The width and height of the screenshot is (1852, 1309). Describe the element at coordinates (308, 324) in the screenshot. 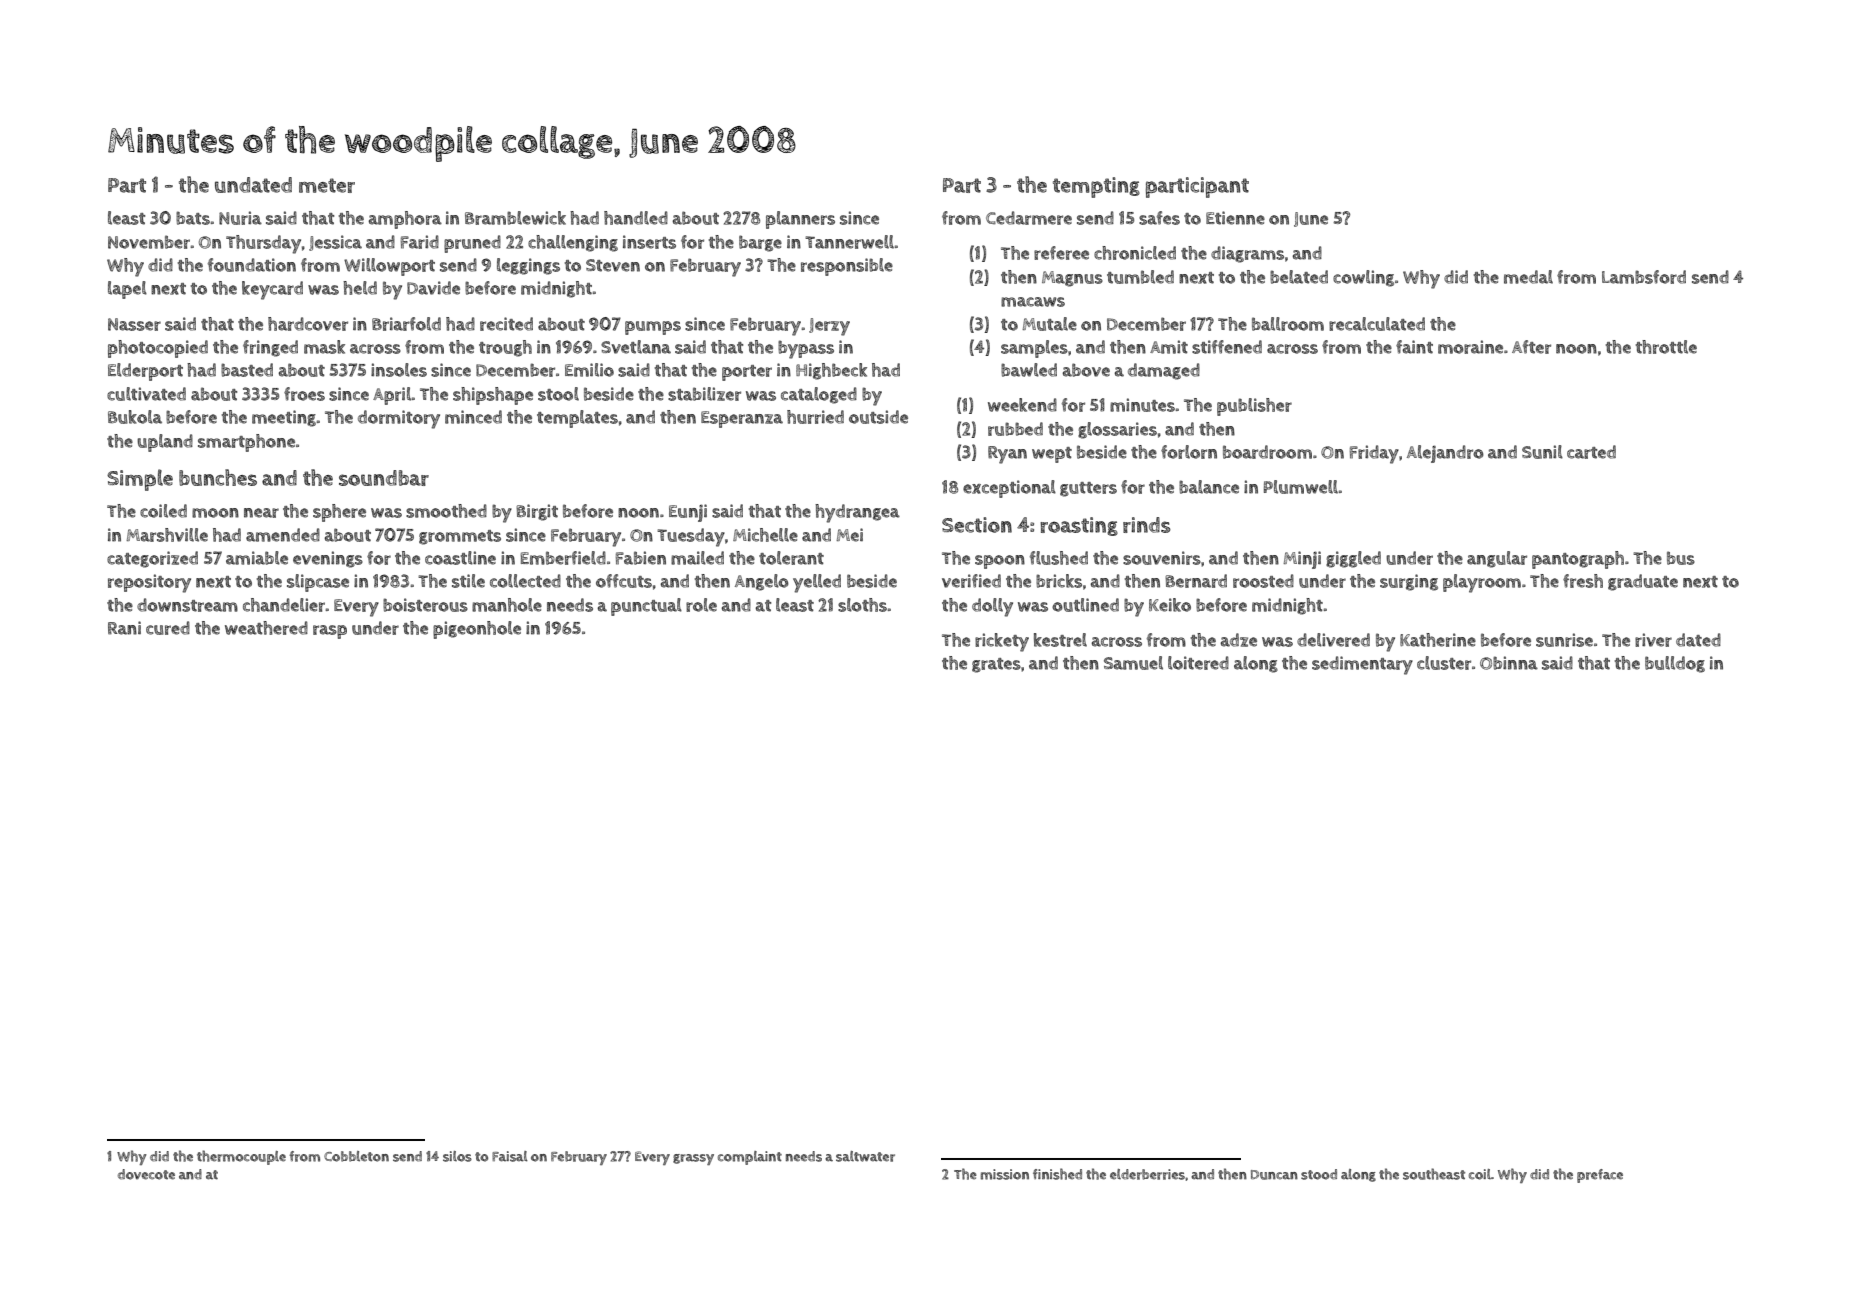

I see `hardcover` at that location.
